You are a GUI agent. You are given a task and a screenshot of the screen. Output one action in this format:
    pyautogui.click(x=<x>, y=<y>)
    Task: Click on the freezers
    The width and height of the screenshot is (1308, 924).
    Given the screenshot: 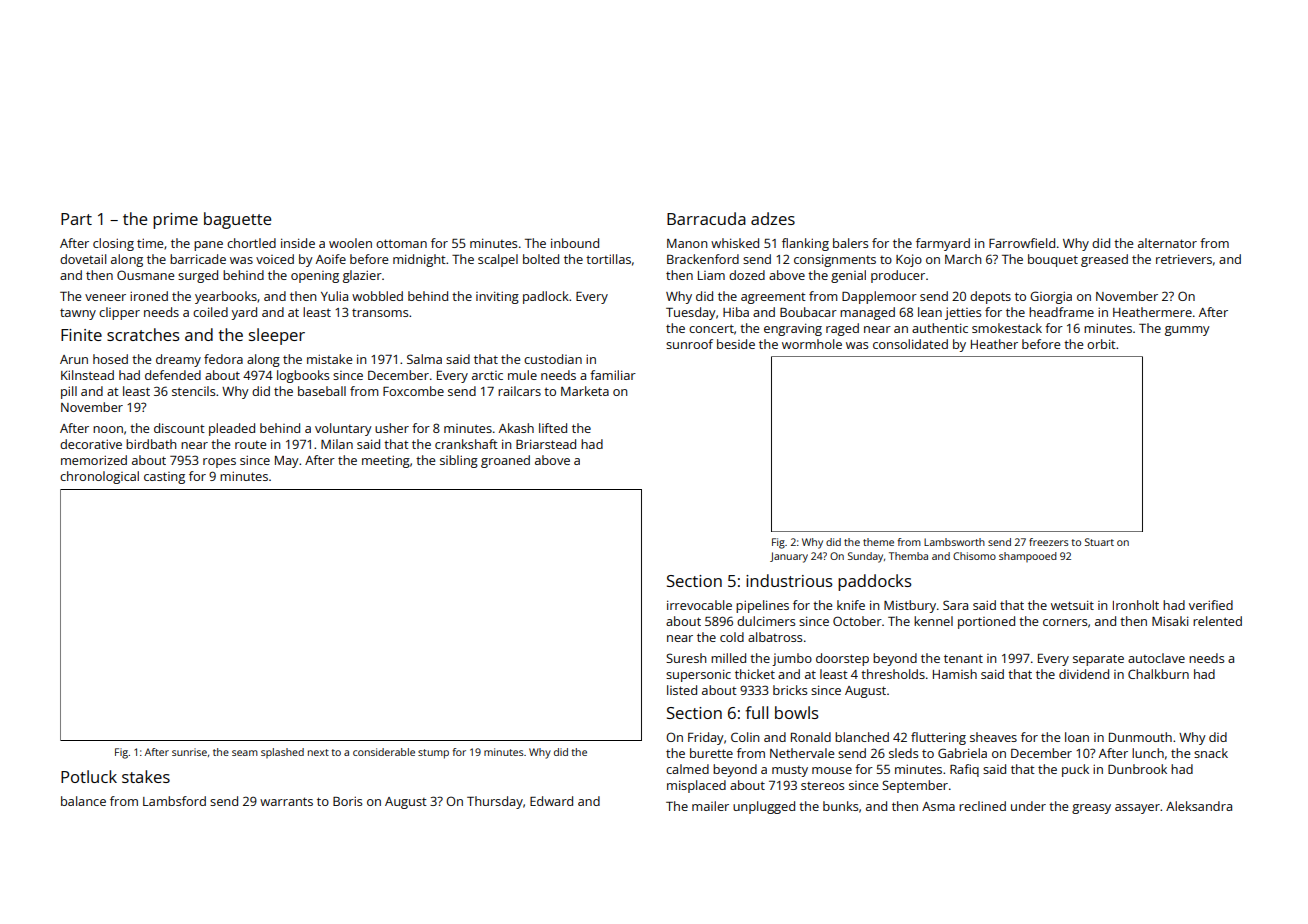 What is the action you would take?
    pyautogui.click(x=1049, y=542)
